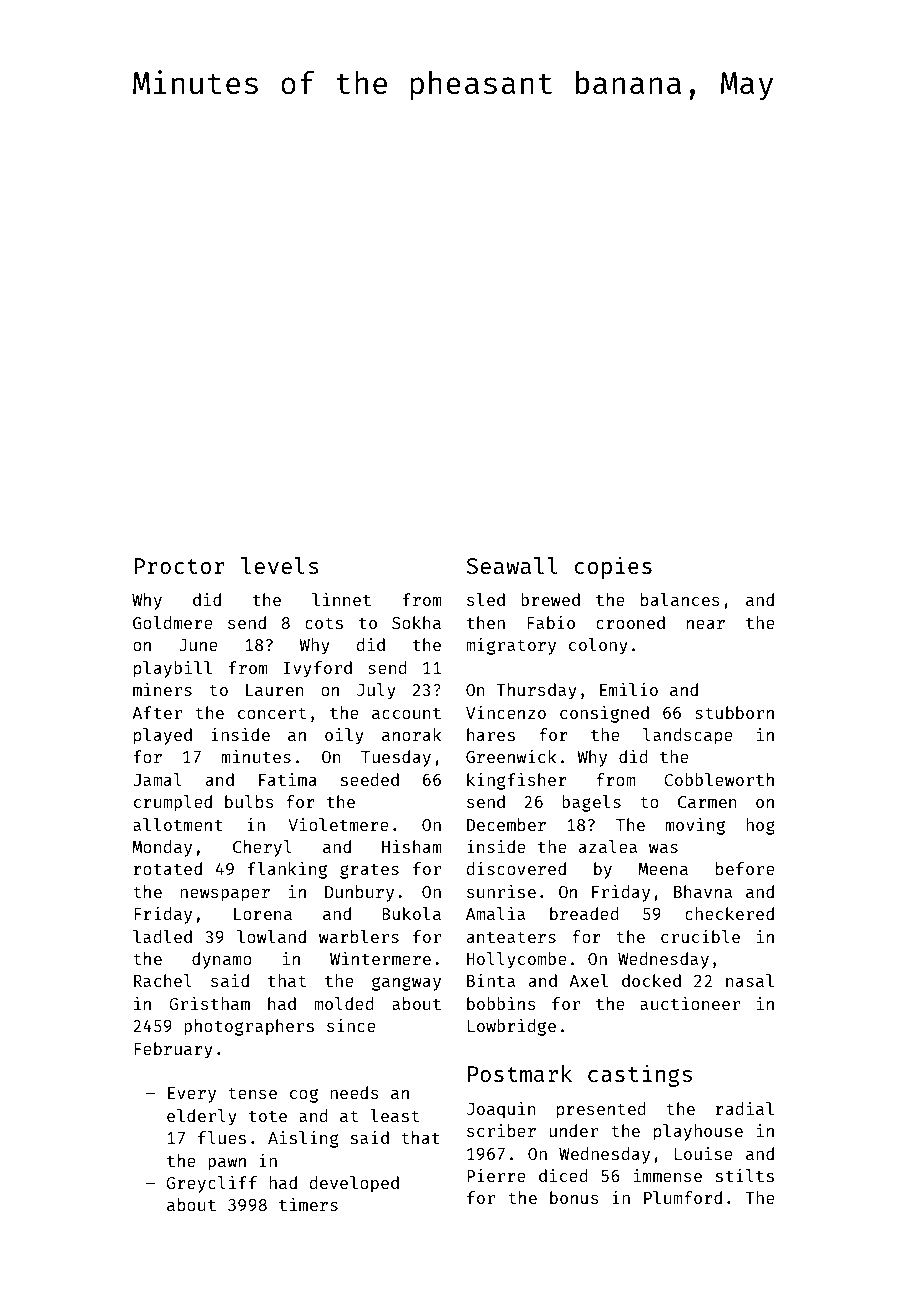 This screenshot has height=1316, width=908. Describe the element at coordinates (591, 803) in the screenshot. I see `bagels` at that location.
